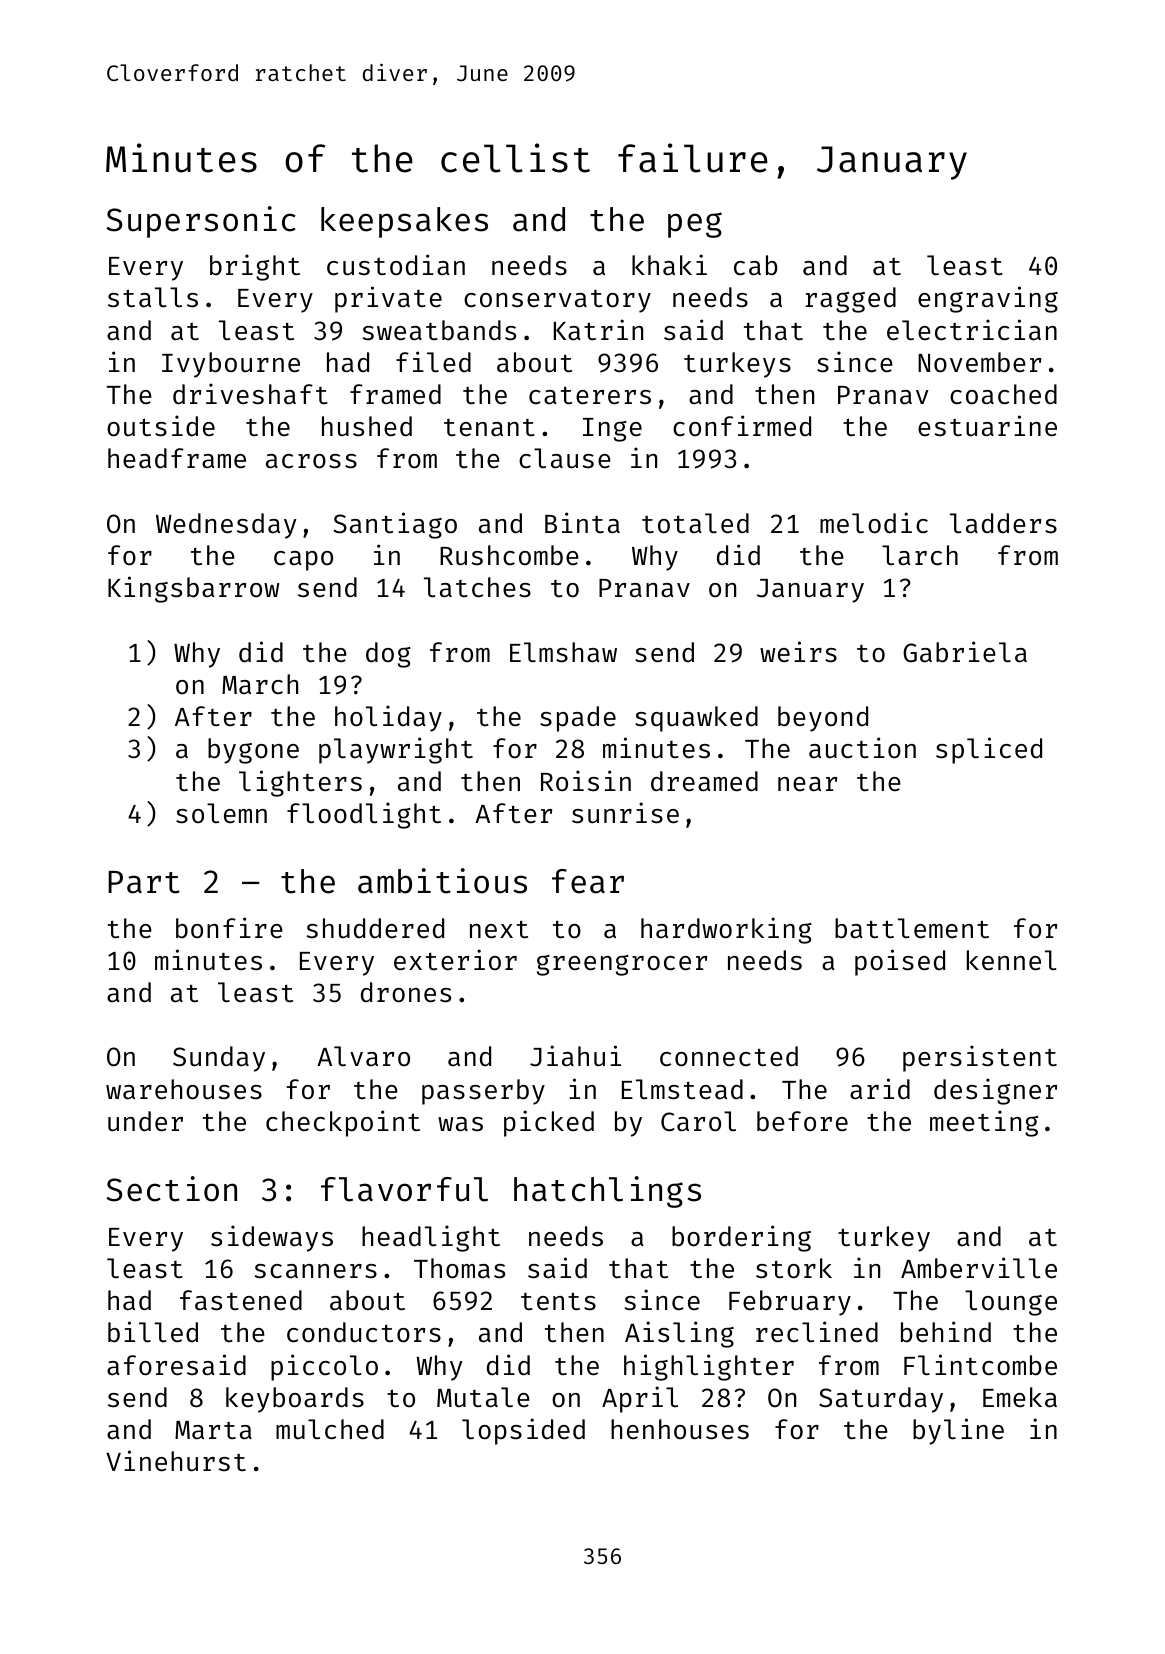 The width and height of the screenshot is (1165, 1654). Describe the element at coordinates (483, 1397) in the screenshot. I see `Mutale` at that location.
